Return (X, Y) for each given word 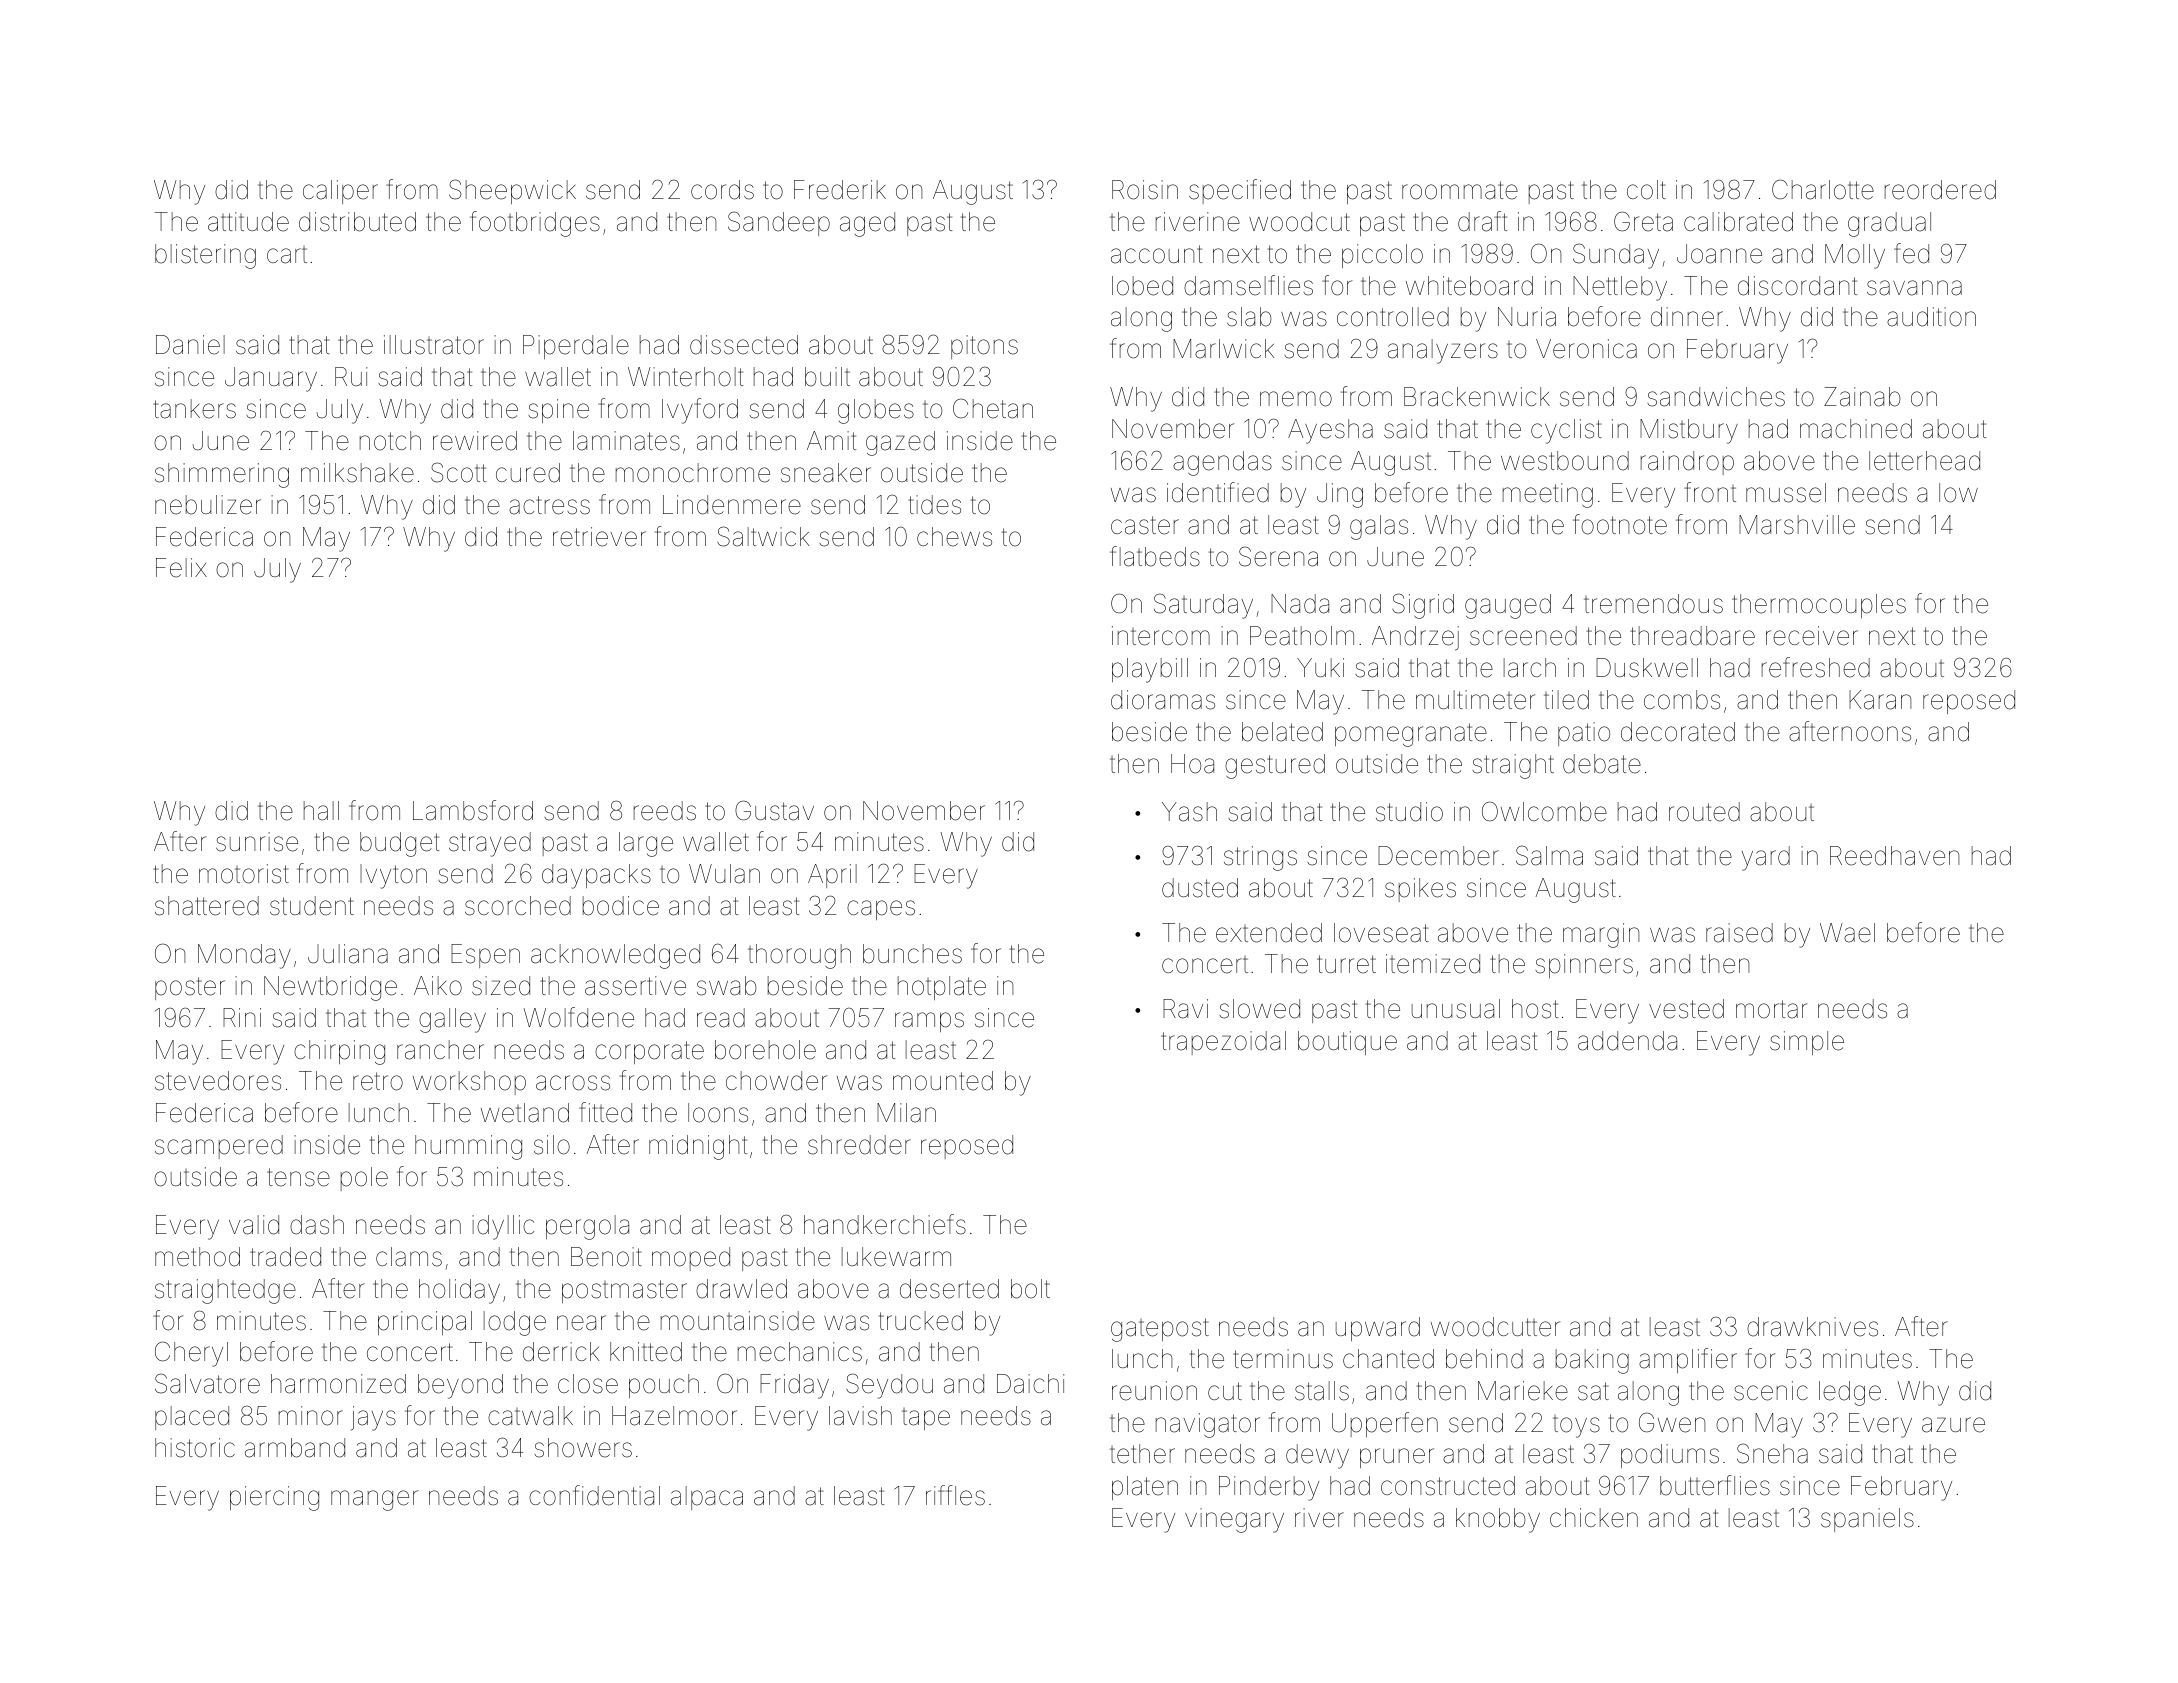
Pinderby (1269, 1488)
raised (1739, 933)
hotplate (942, 988)
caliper (340, 192)
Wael (1847, 933)
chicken (1594, 1518)
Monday (244, 956)
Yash (1189, 812)
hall (321, 811)
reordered (1940, 190)
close (588, 1384)
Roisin (1145, 190)
